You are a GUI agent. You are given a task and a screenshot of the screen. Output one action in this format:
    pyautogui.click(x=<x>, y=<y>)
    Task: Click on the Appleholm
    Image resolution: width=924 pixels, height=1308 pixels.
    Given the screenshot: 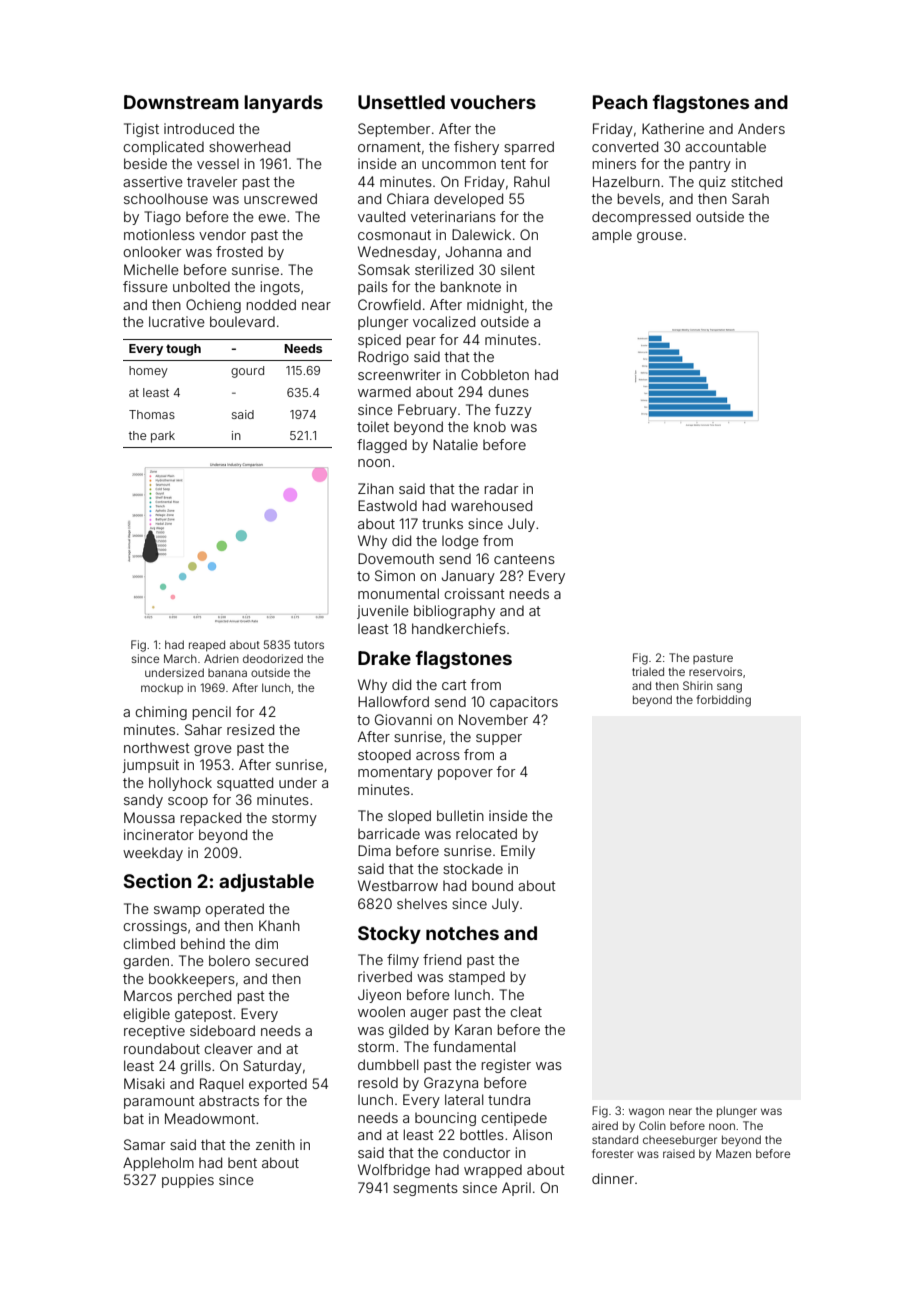 What is the action you would take?
    pyautogui.click(x=158, y=1164)
